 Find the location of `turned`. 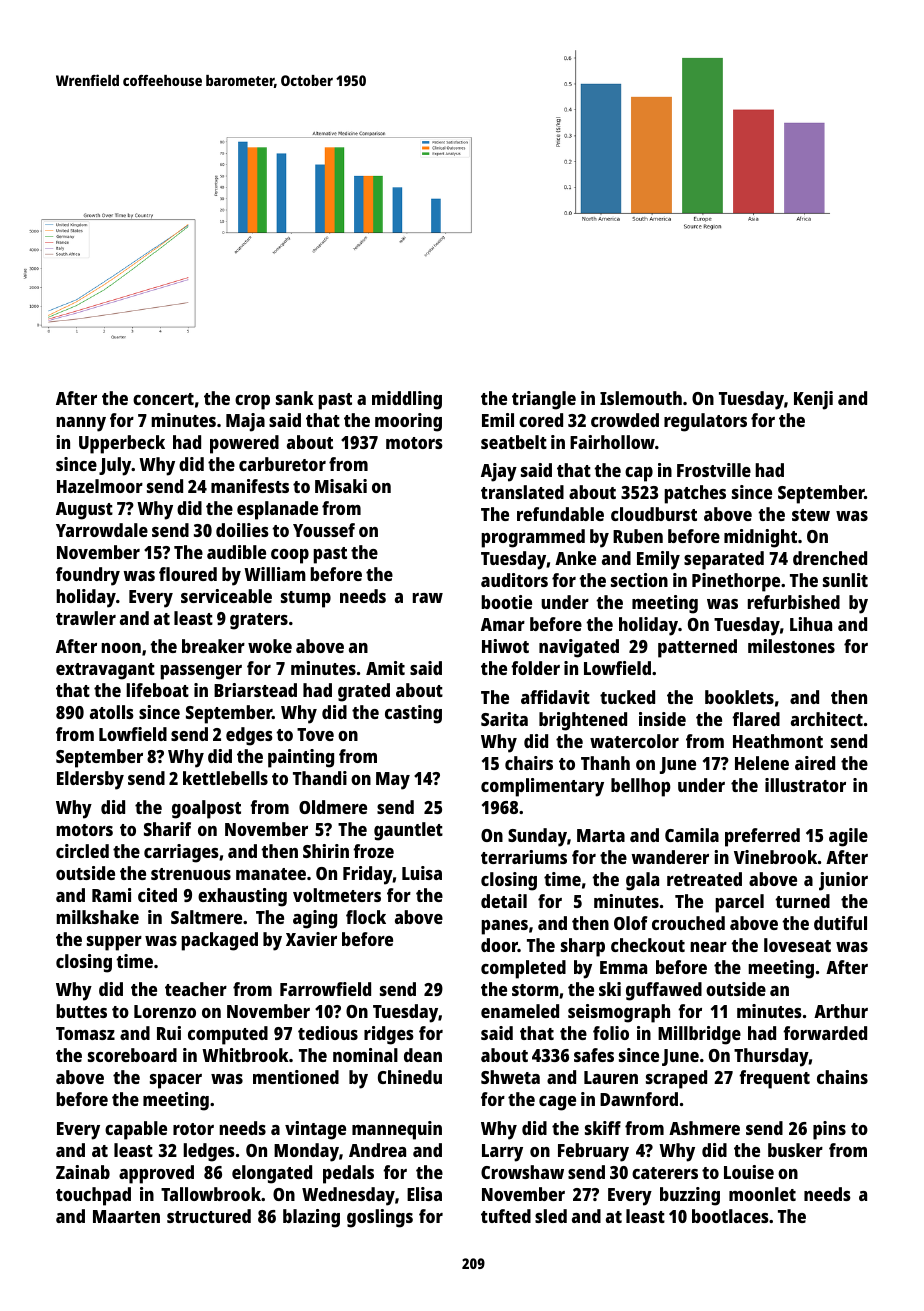

turned is located at coordinates (802, 901).
